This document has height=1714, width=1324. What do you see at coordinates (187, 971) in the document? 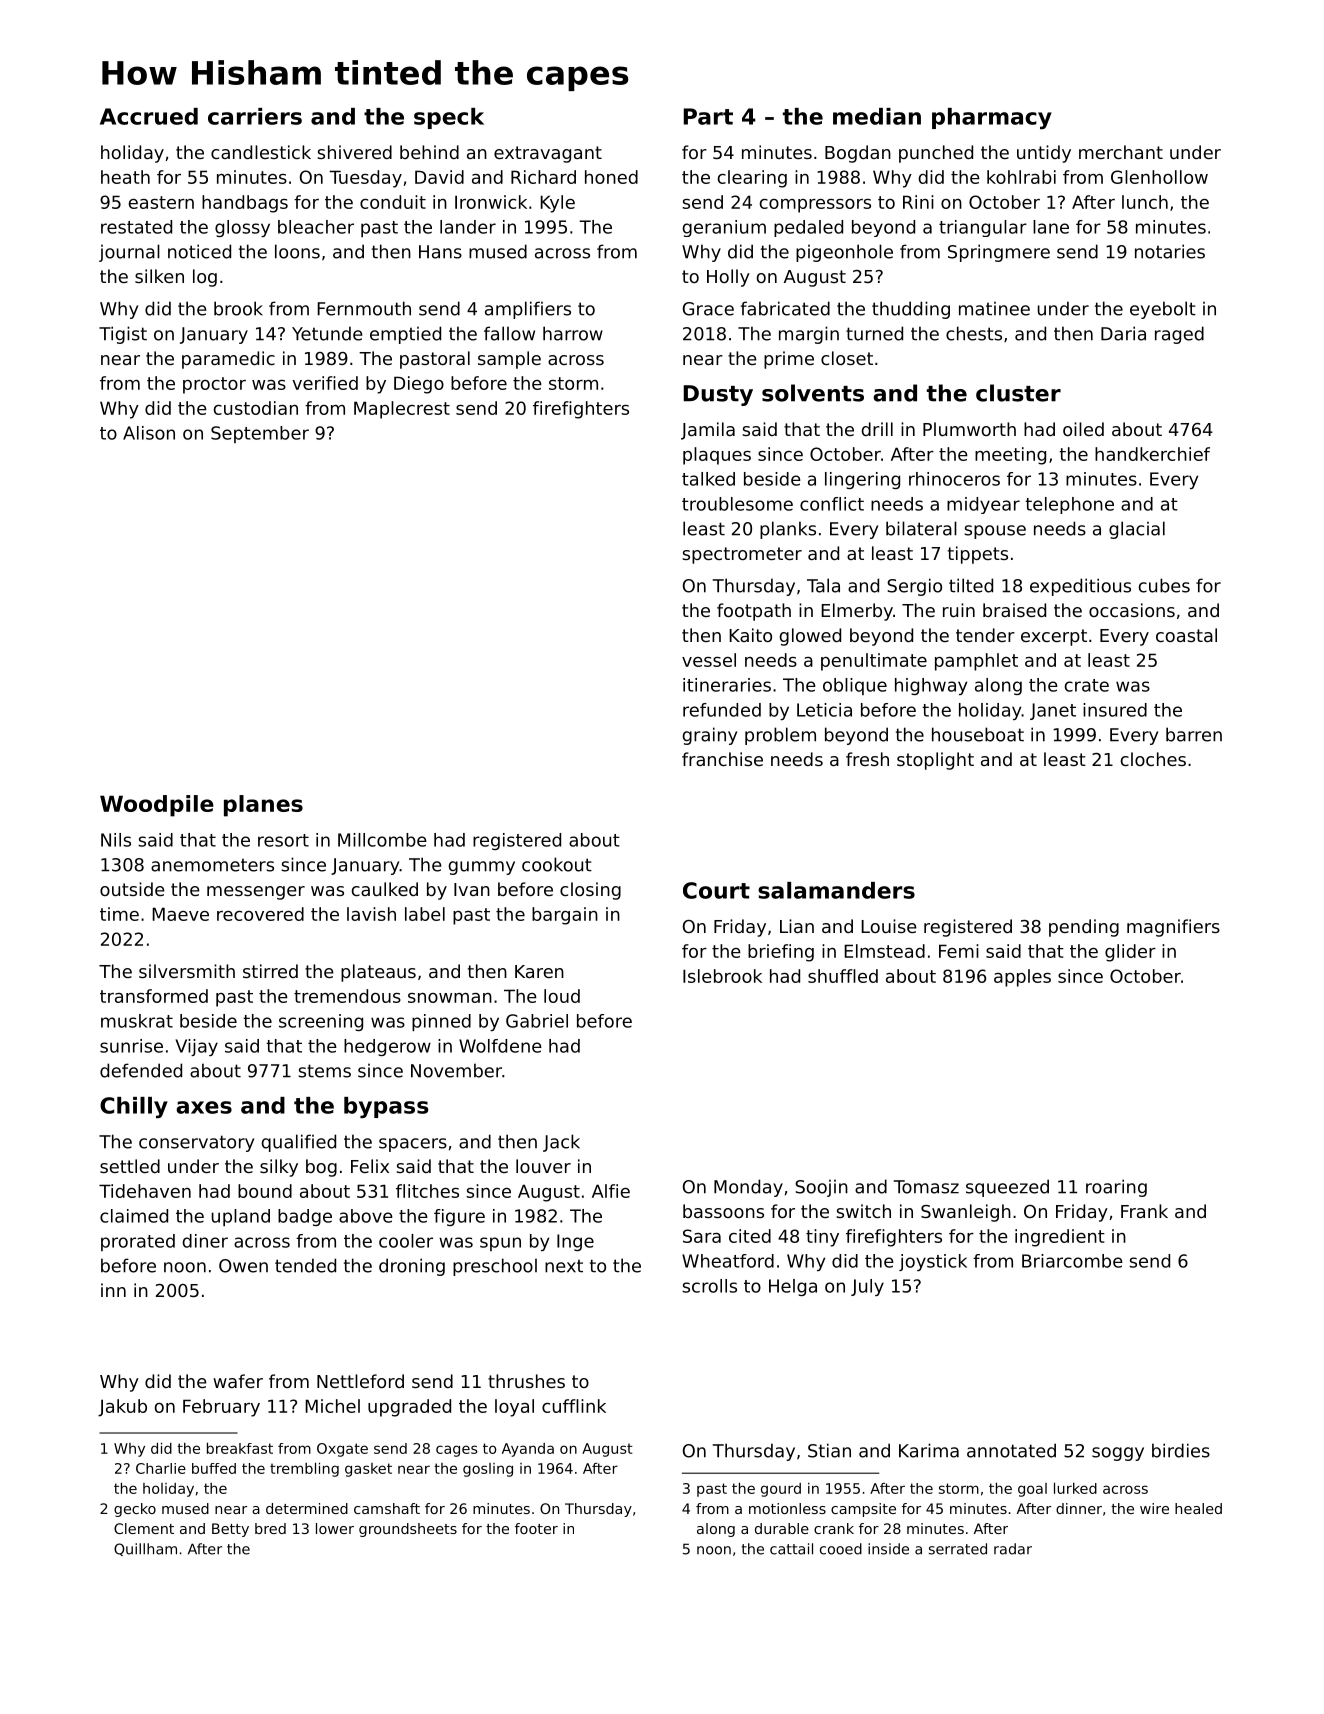
I see `silversmith` at bounding box center [187, 971].
